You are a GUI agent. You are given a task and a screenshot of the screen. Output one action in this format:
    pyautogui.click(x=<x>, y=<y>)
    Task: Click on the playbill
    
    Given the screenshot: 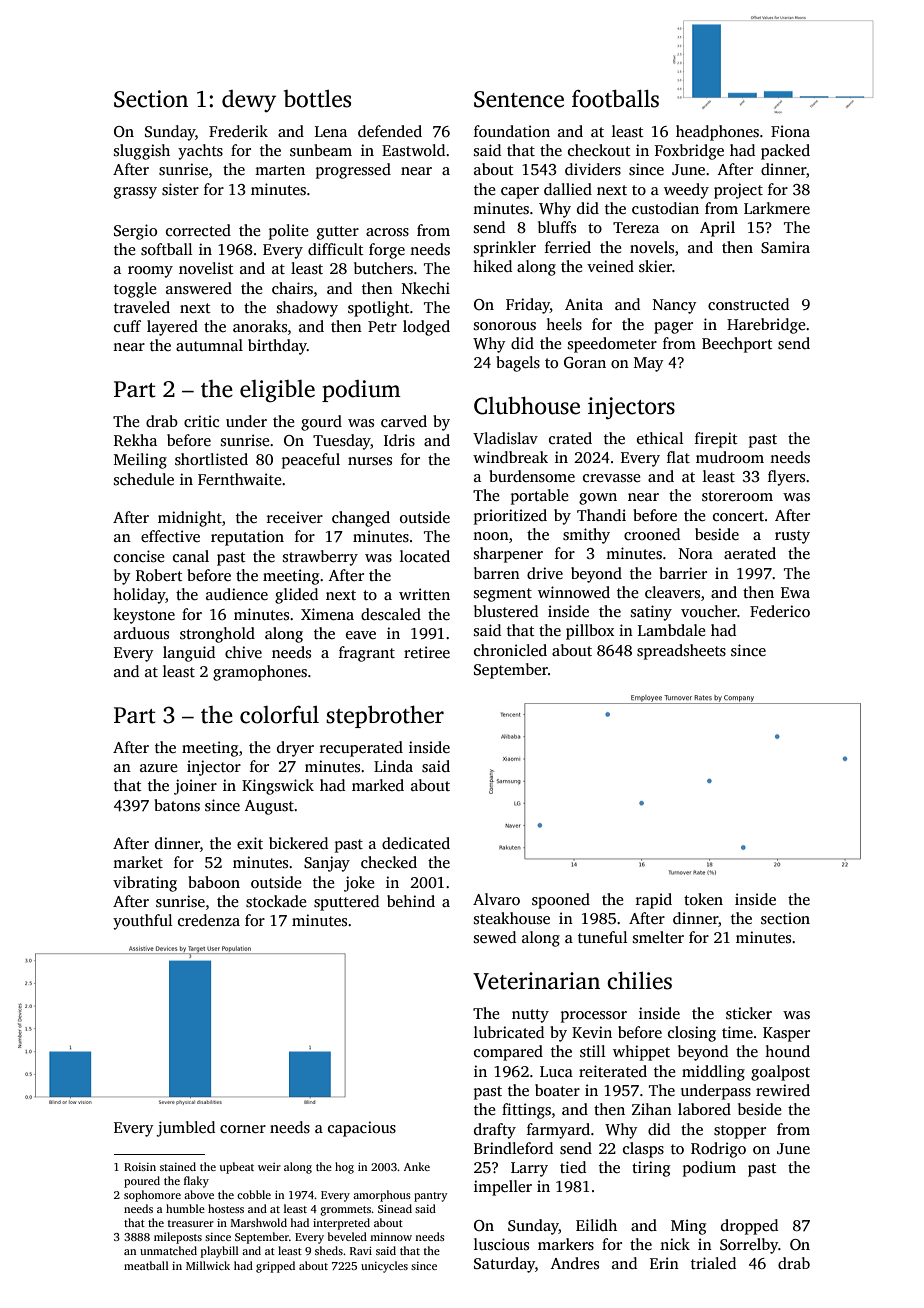 What is the action you would take?
    pyautogui.click(x=220, y=1252)
